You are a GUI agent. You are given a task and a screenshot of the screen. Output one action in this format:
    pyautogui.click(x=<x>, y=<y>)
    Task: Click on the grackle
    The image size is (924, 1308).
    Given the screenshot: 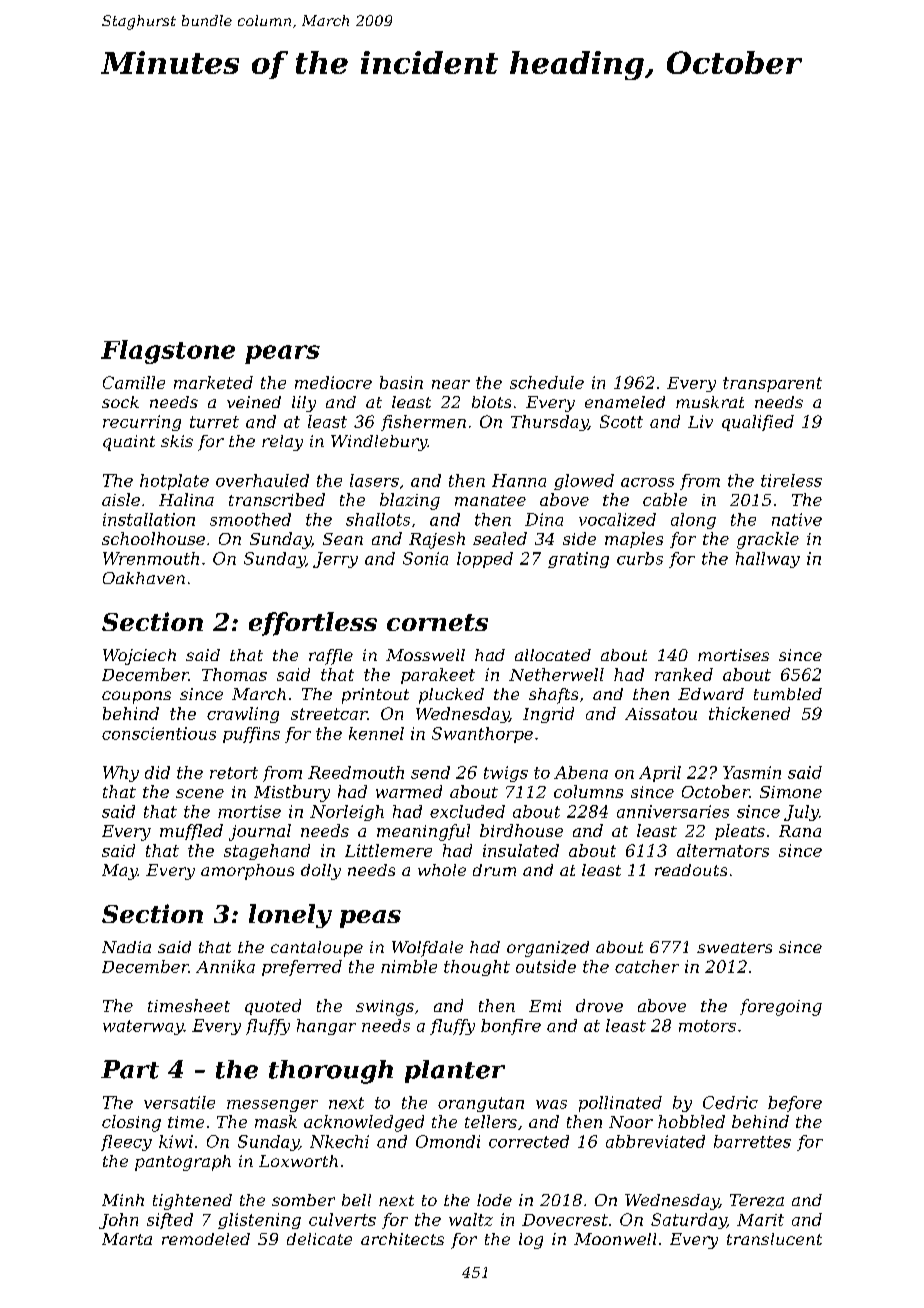 What is the action you would take?
    pyautogui.click(x=768, y=540)
